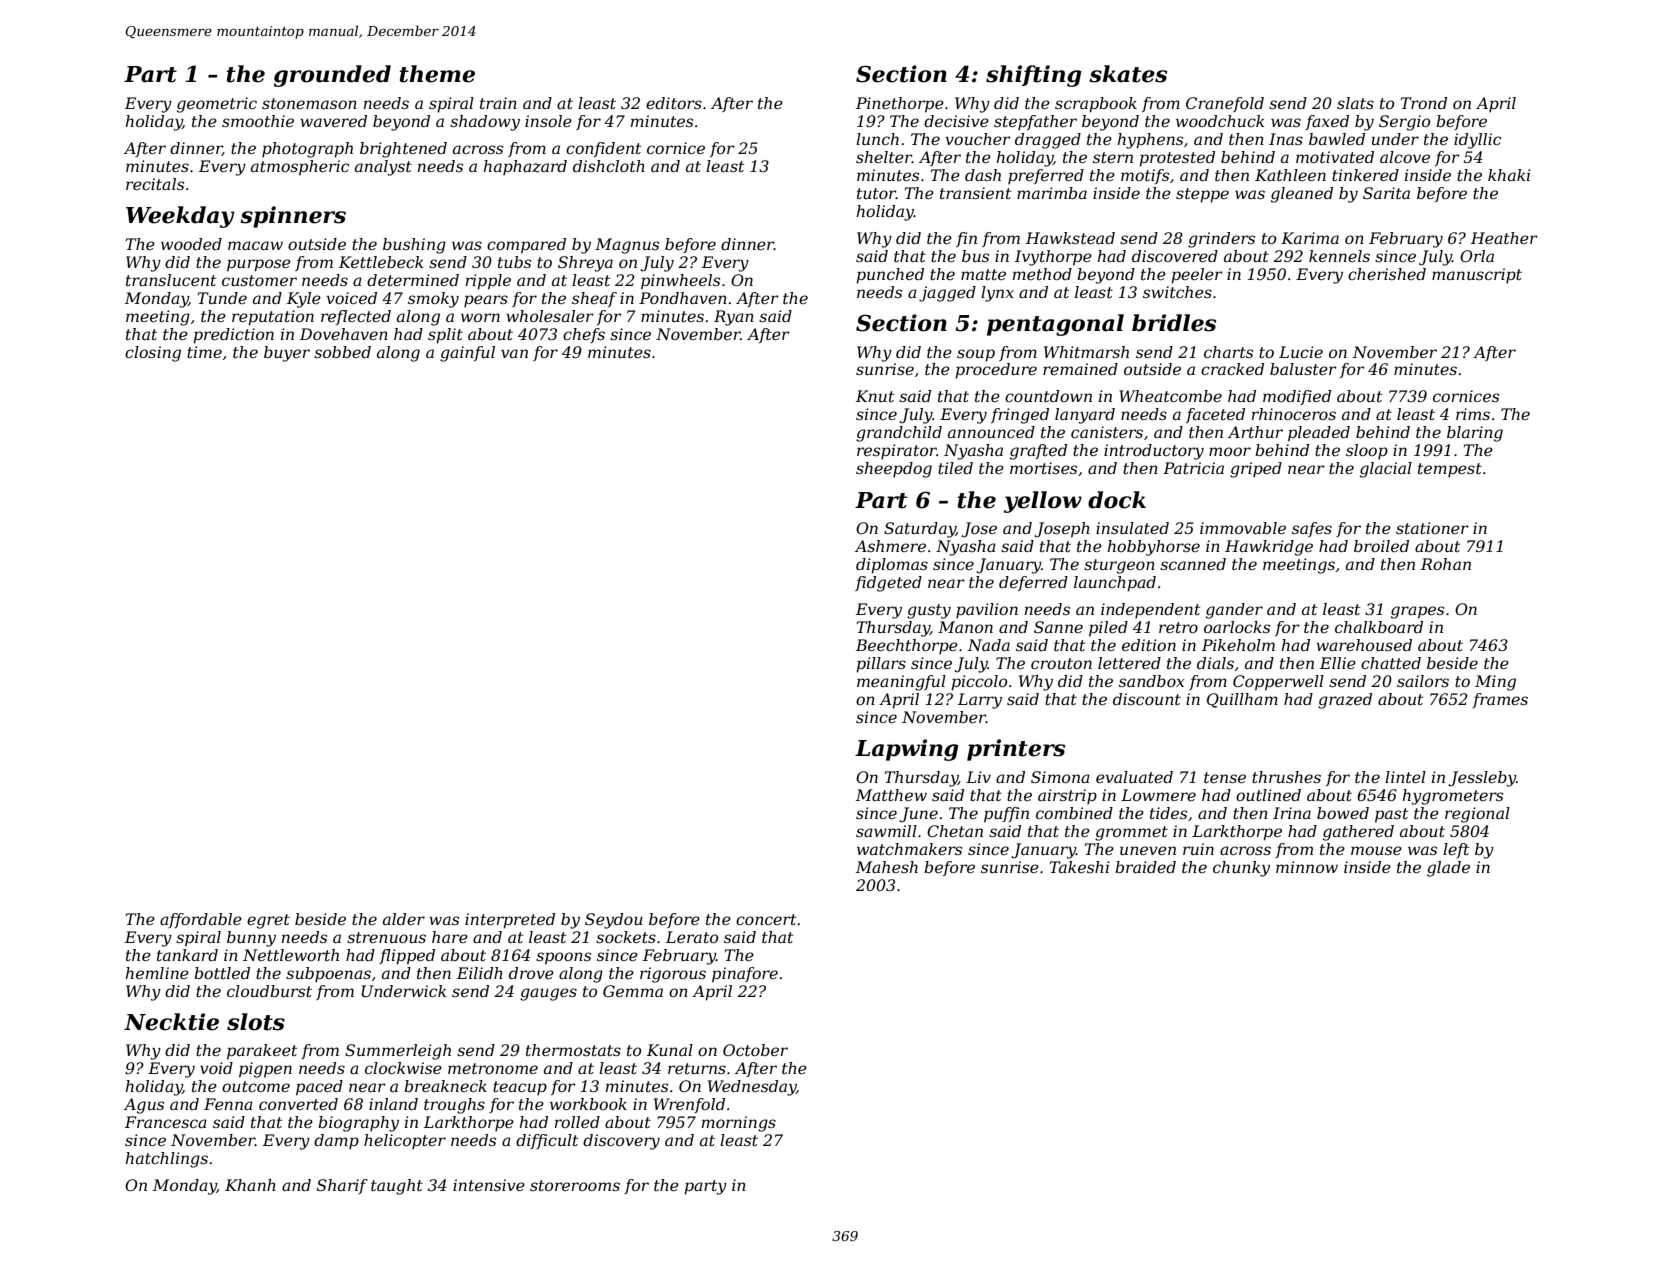 This image has width=1665, height=1287. What do you see at coordinates (1301, 352) in the image?
I see `Lucie` at bounding box center [1301, 352].
